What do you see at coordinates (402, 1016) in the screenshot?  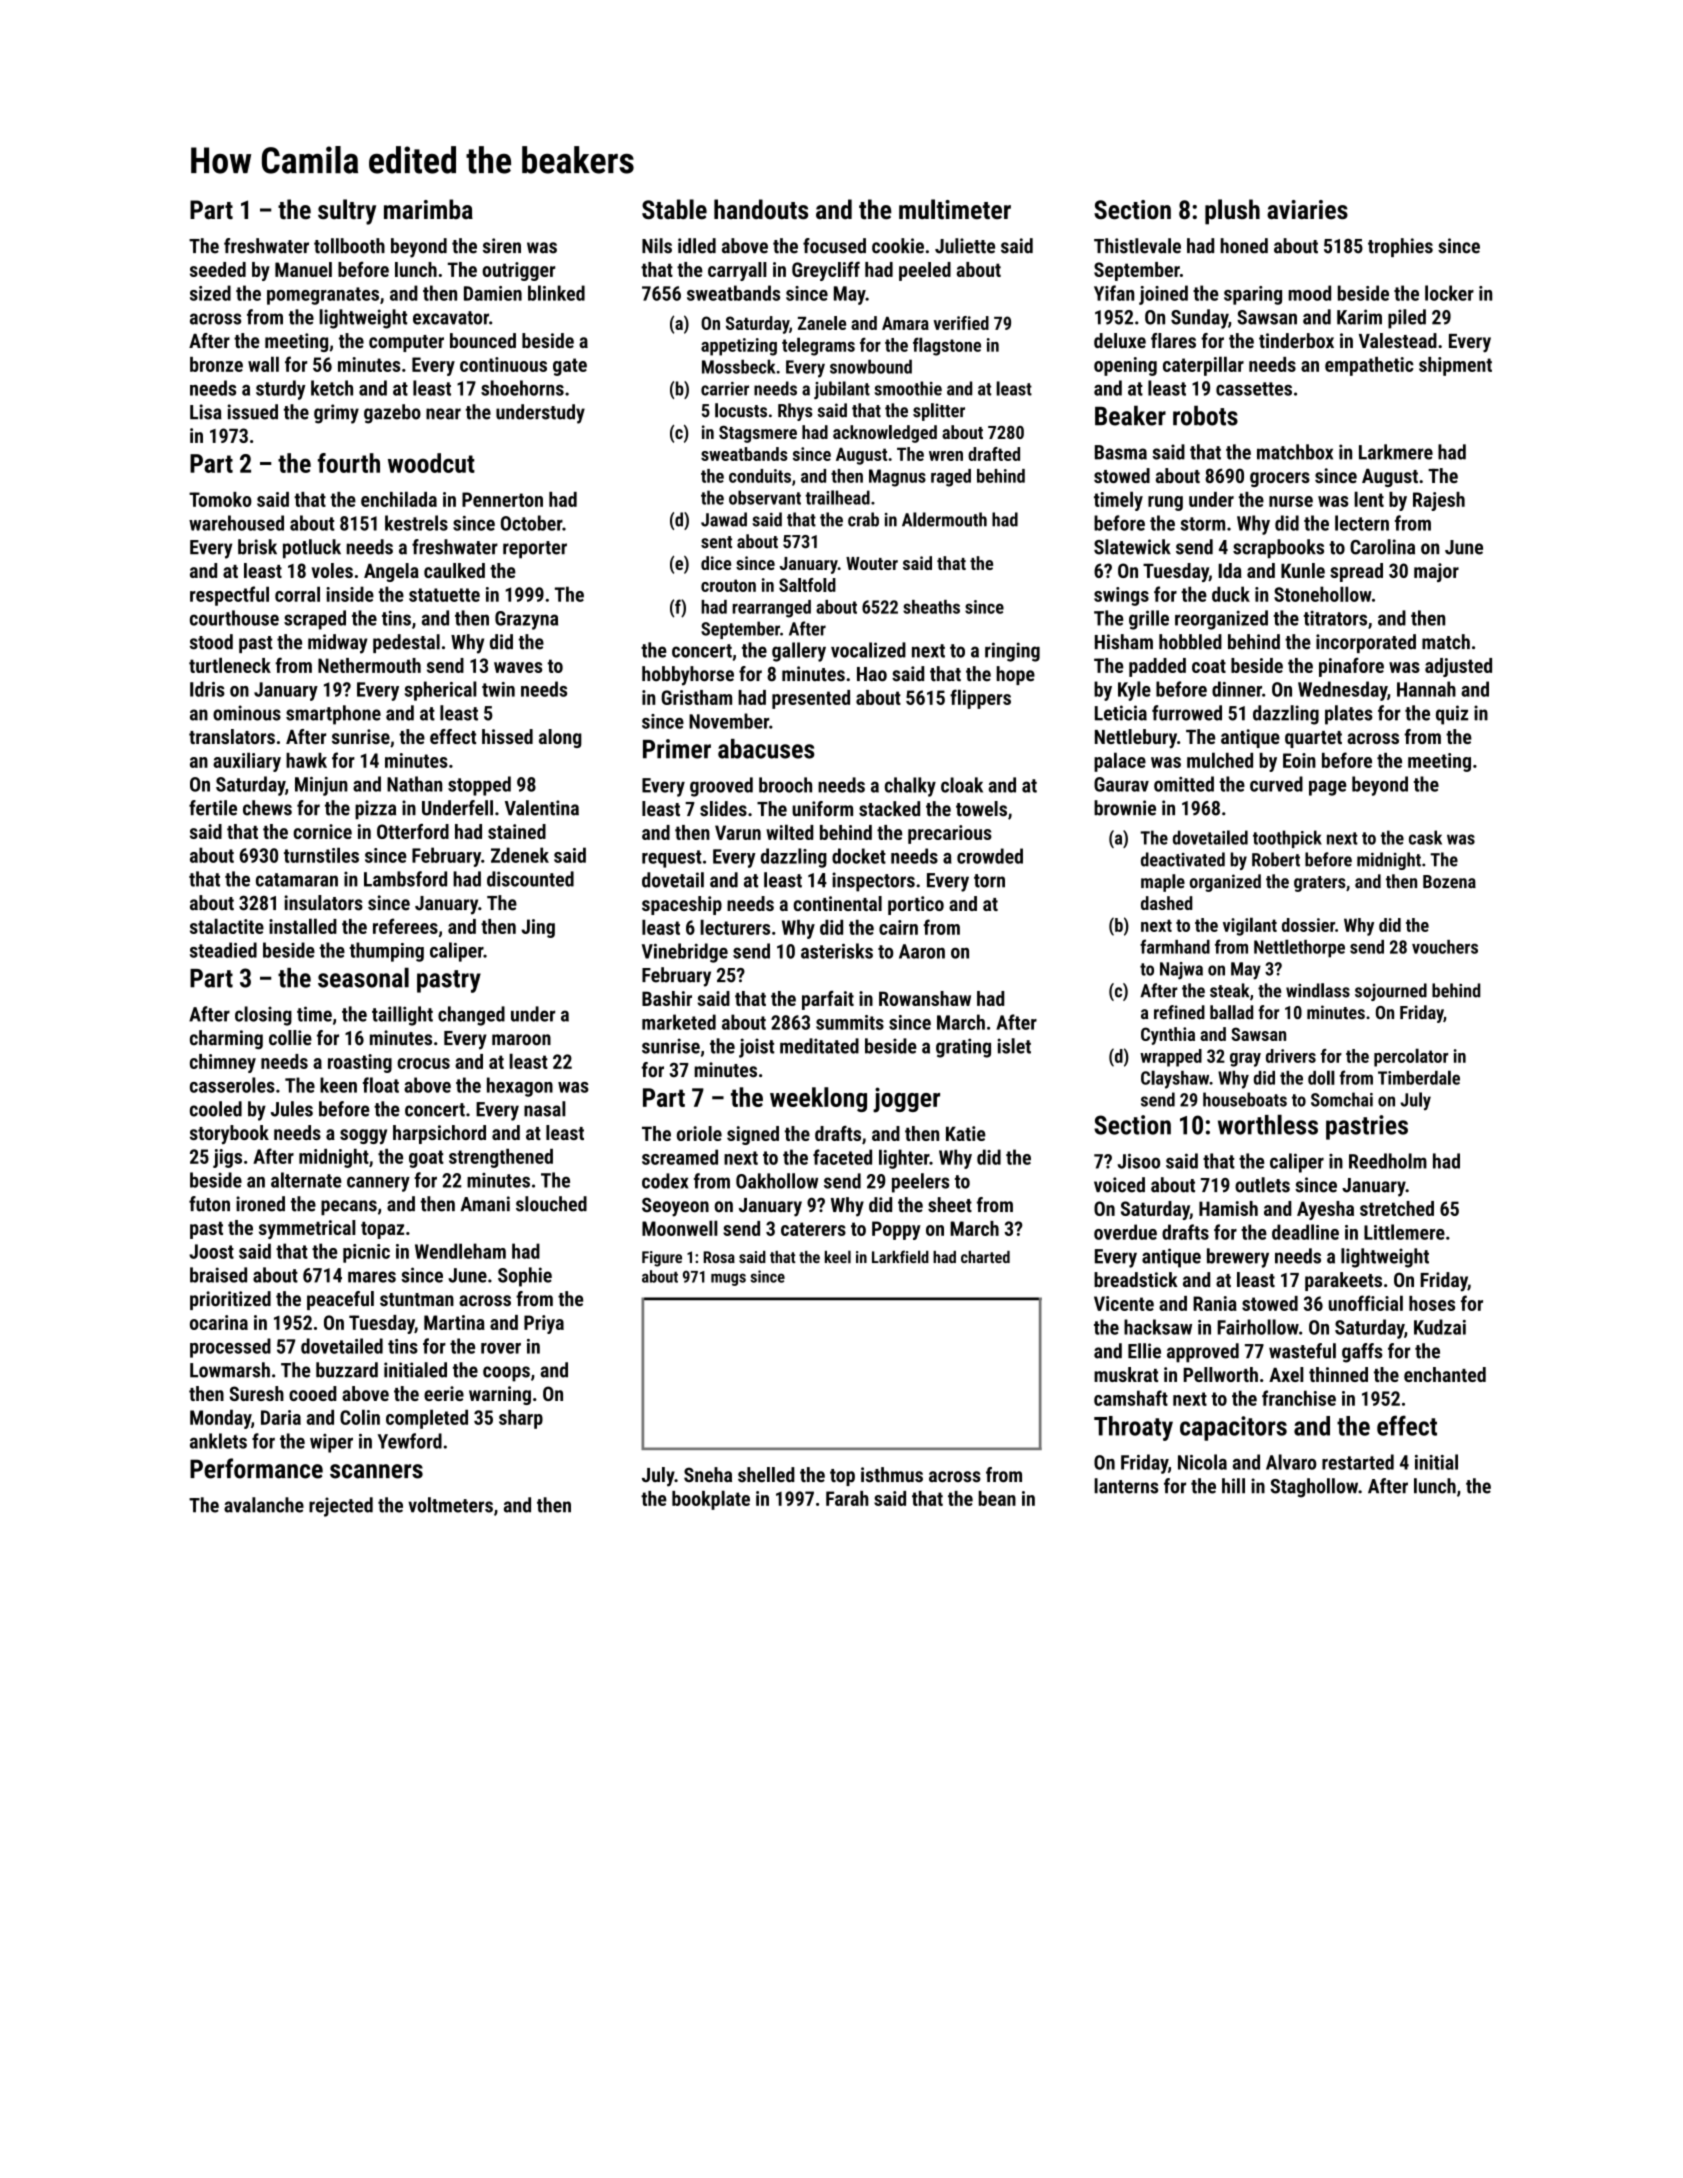 I see `taillight` at bounding box center [402, 1016].
